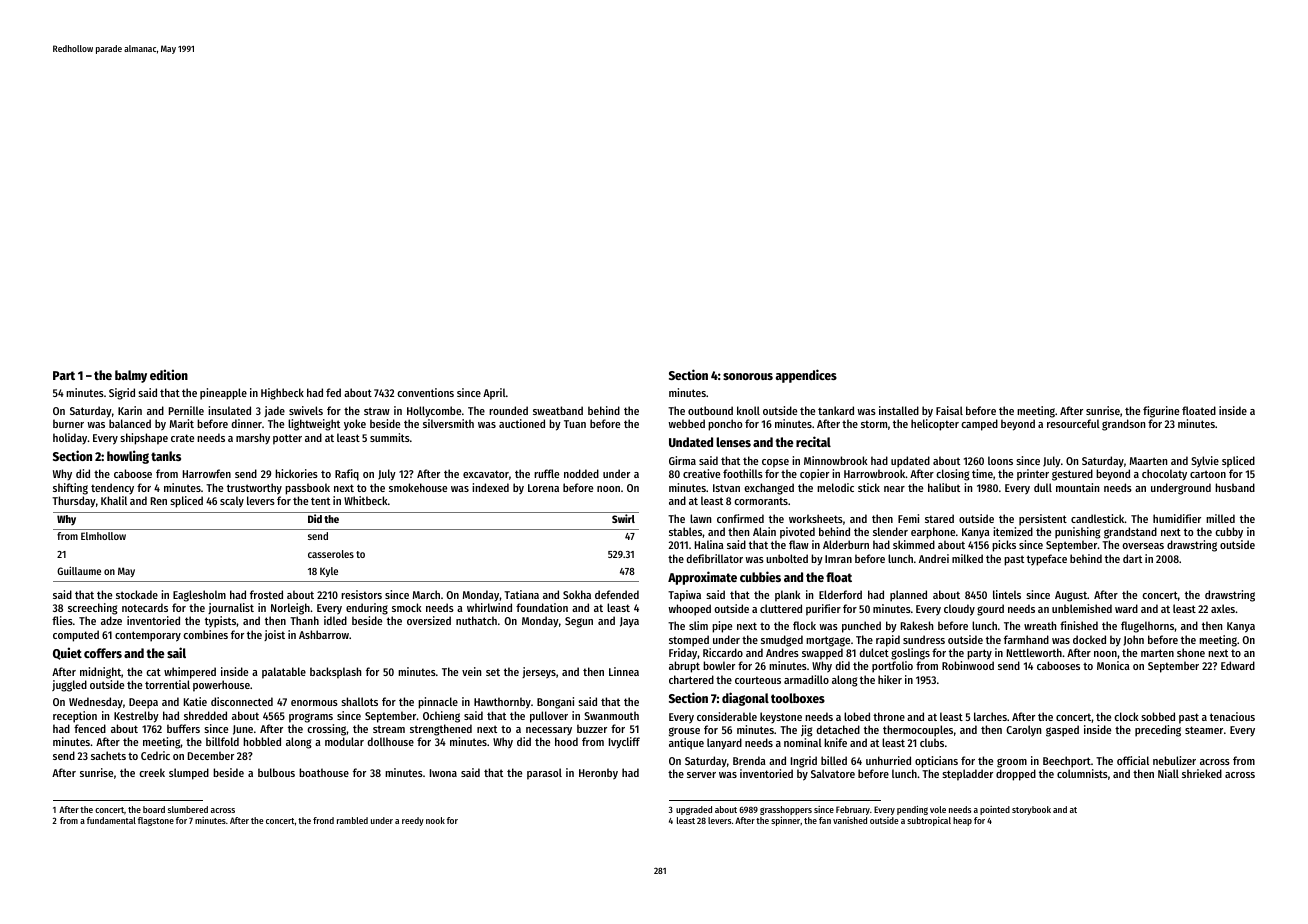 The image size is (1308, 924). Describe the element at coordinates (949, 410) in the image. I see `Faisal` at that location.
